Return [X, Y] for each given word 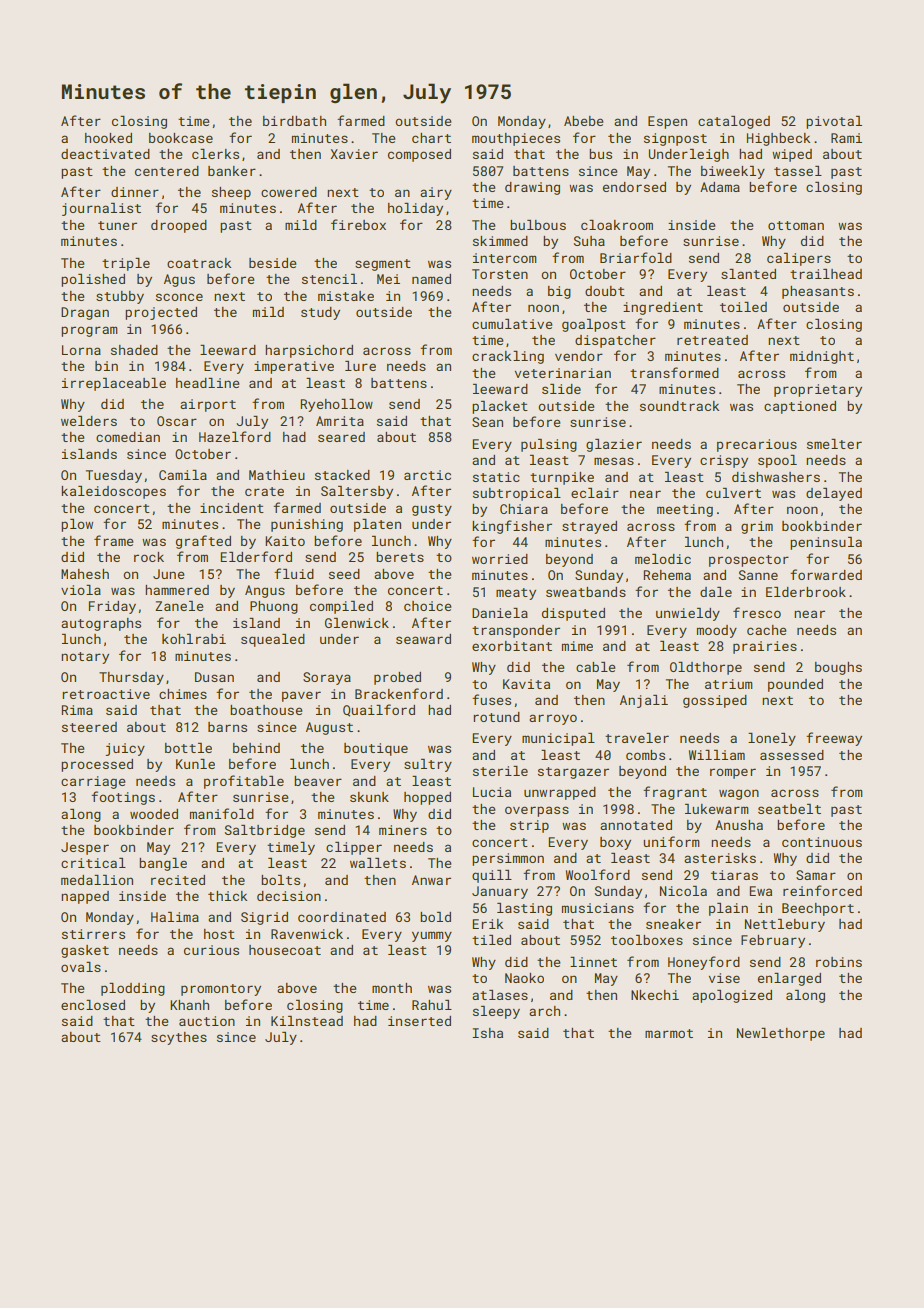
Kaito [285, 541]
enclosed [93, 1005]
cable [595, 667]
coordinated [342, 917]
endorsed [634, 187]
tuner [117, 225]
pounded [795, 685]
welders [89, 421]
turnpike [562, 478]
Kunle [195, 764]
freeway [834, 739]
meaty [516, 594]
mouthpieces [516, 139]
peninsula [826, 543]
